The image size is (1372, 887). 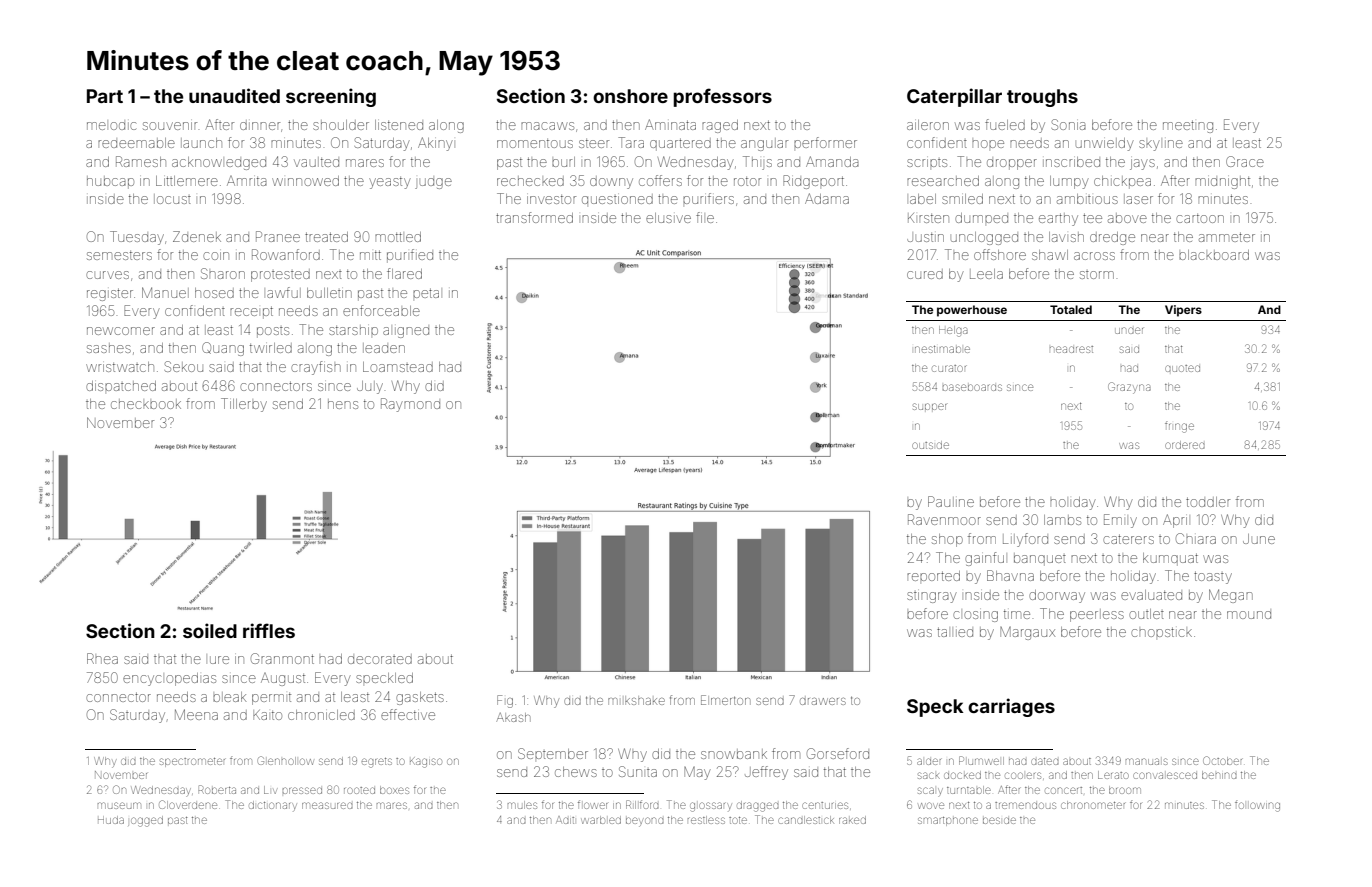 I want to click on soiled, so click(x=210, y=630).
